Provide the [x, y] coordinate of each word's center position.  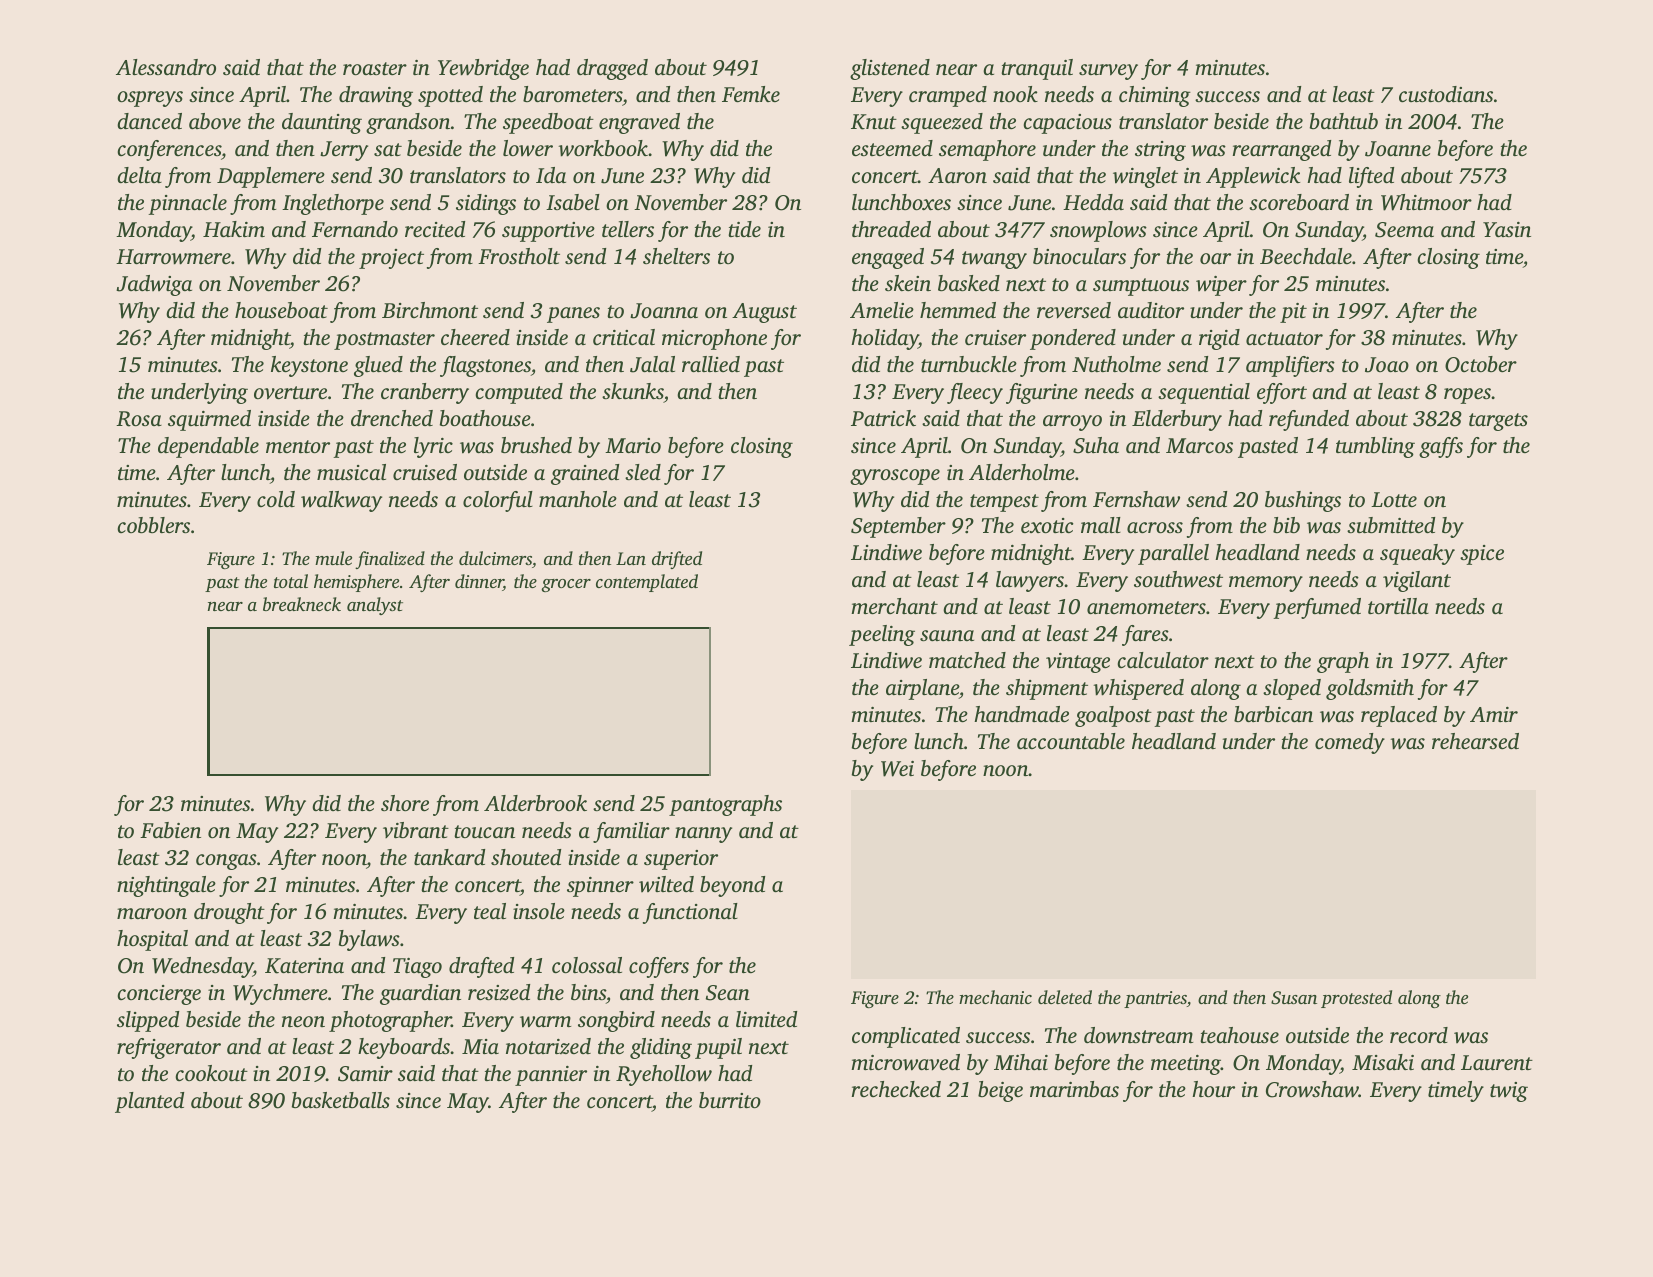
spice [1482, 555]
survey [1108, 72]
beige [1000, 1091]
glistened [890, 69]
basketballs [341, 1100]
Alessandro [166, 67]
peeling [882, 635]
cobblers [153, 525]
